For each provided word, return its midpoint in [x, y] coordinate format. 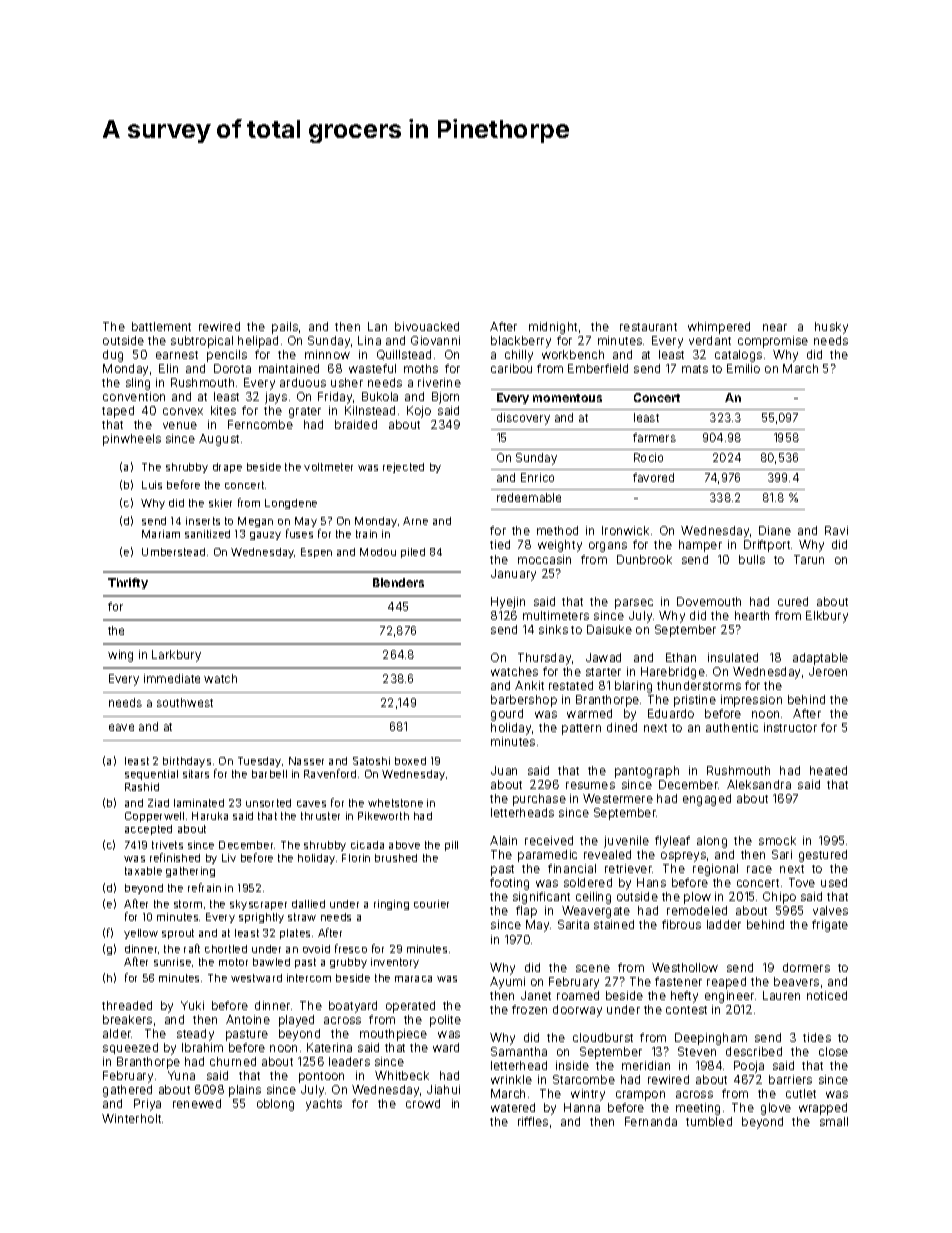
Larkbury [176, 656]
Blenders [398, 582]
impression [751, 701]
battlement [161, 326]
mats [695, 369]
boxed [410, 761]
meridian [646, 1065]
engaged [707, 800]
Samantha [519, 1051]
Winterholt [131, 1118]
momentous [567, 398]
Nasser [306, 761]
